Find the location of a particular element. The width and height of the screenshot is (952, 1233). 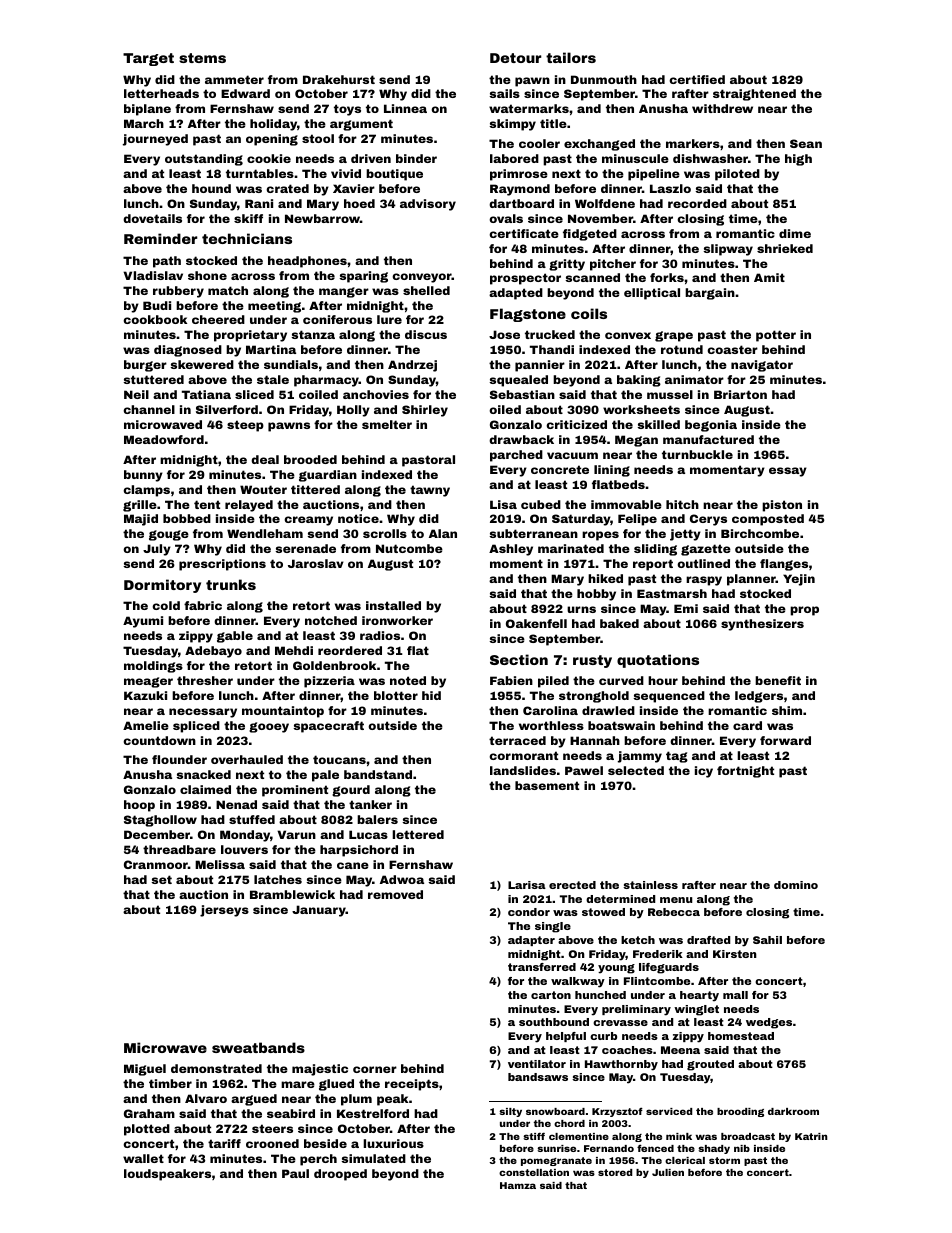

cookie is located at coordinates (269, 158).
